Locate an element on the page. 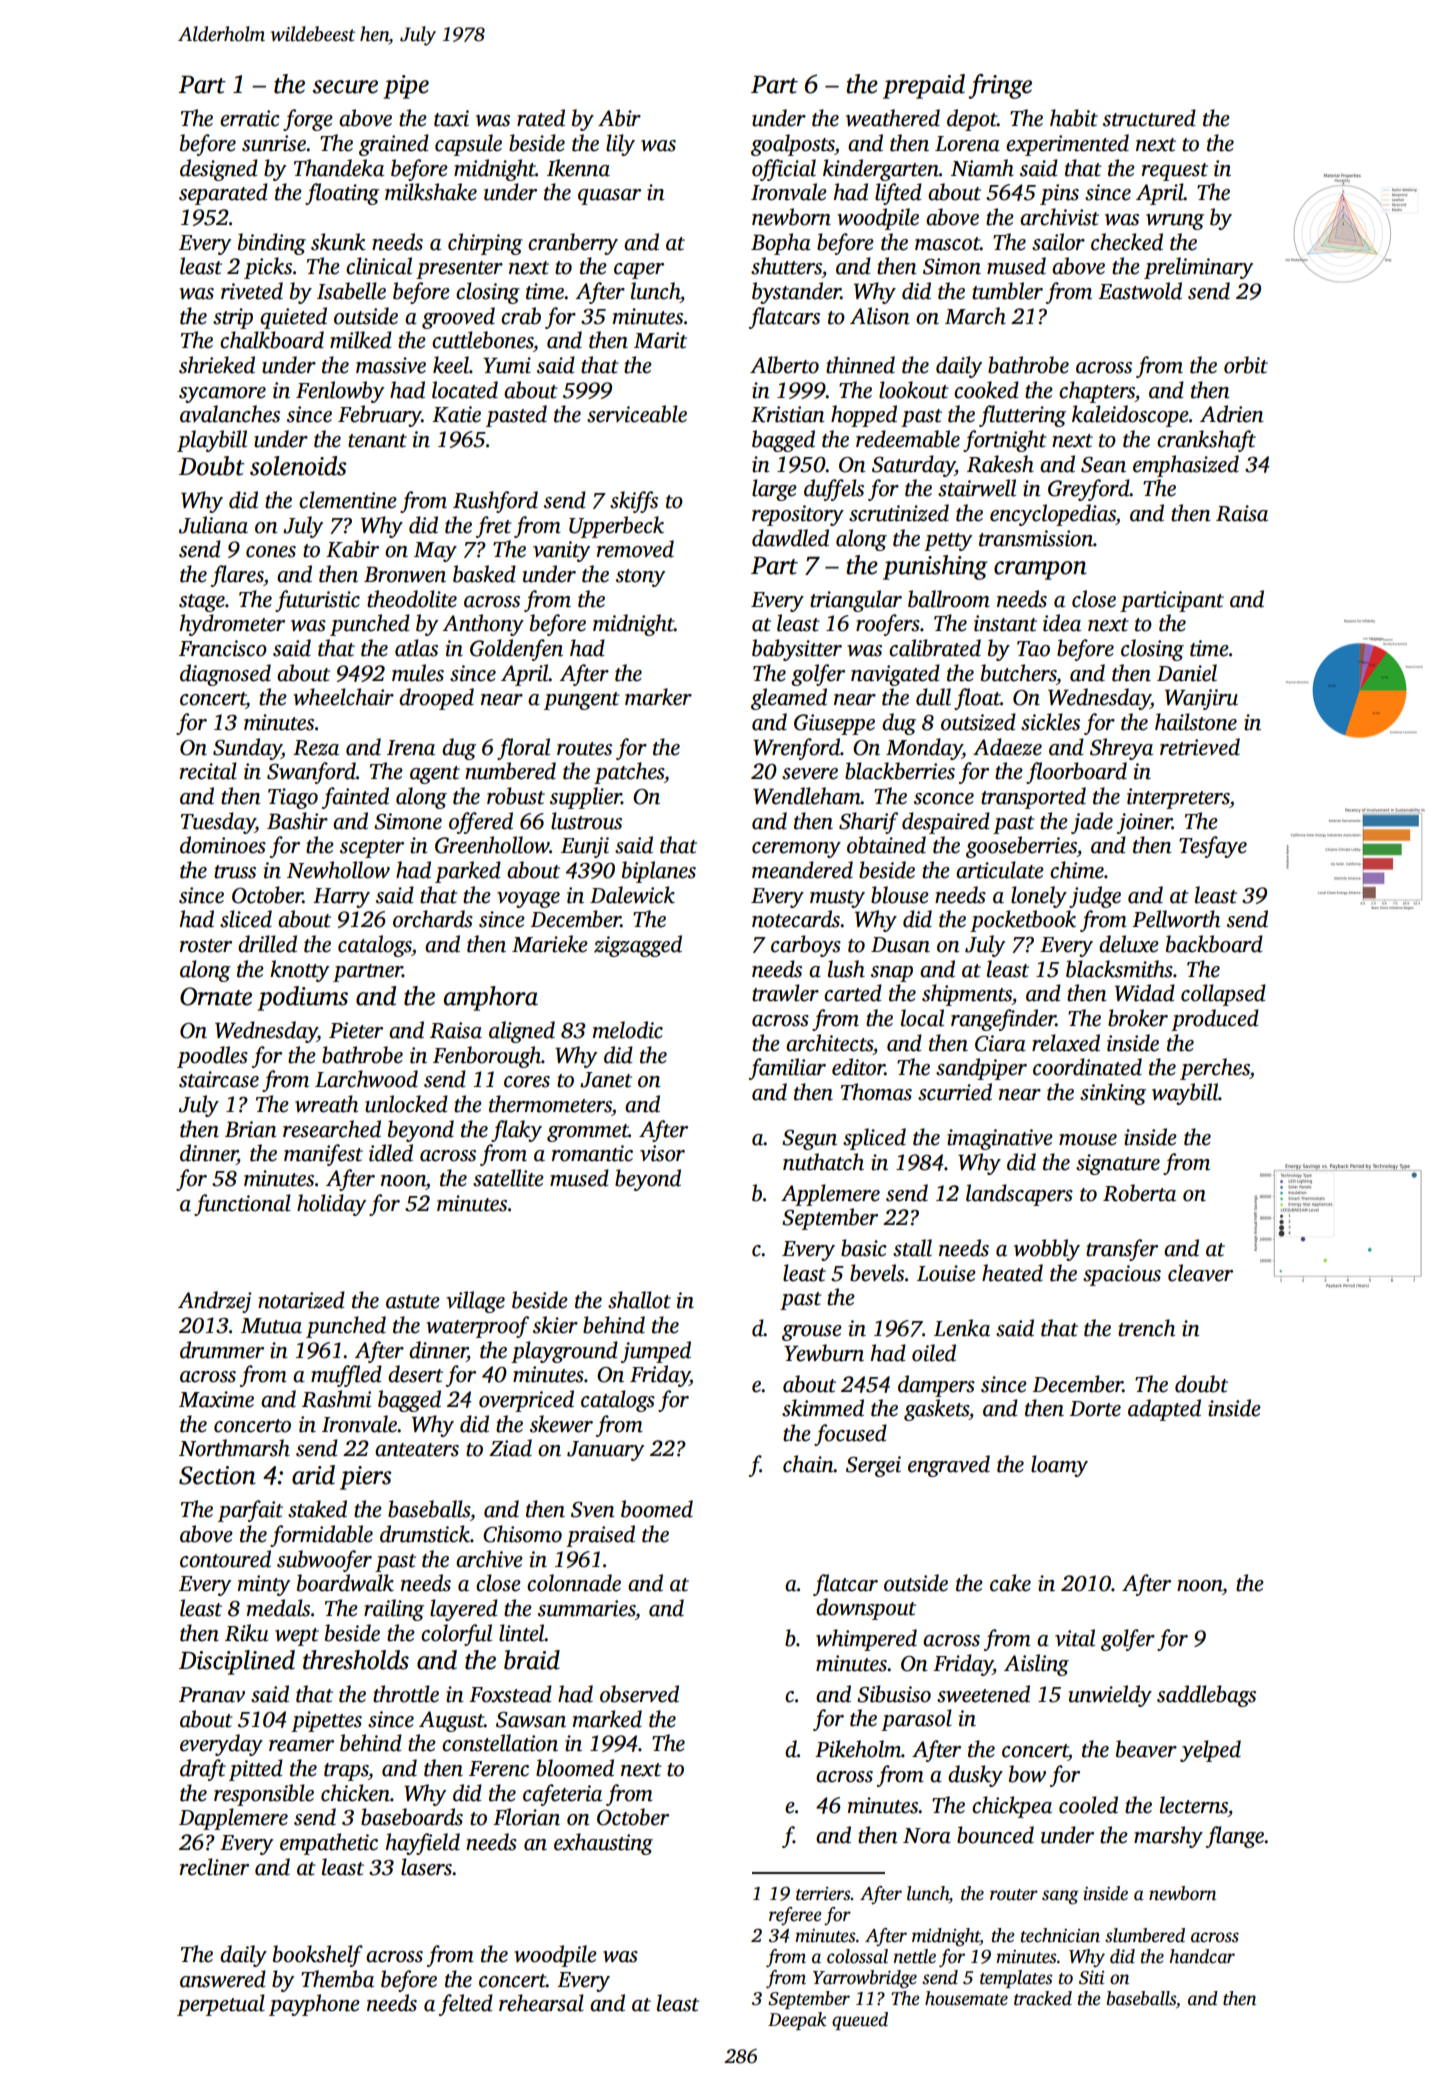 The height and width of the document is (2100, 1450). draft is located at coordinates (203, 1770).
